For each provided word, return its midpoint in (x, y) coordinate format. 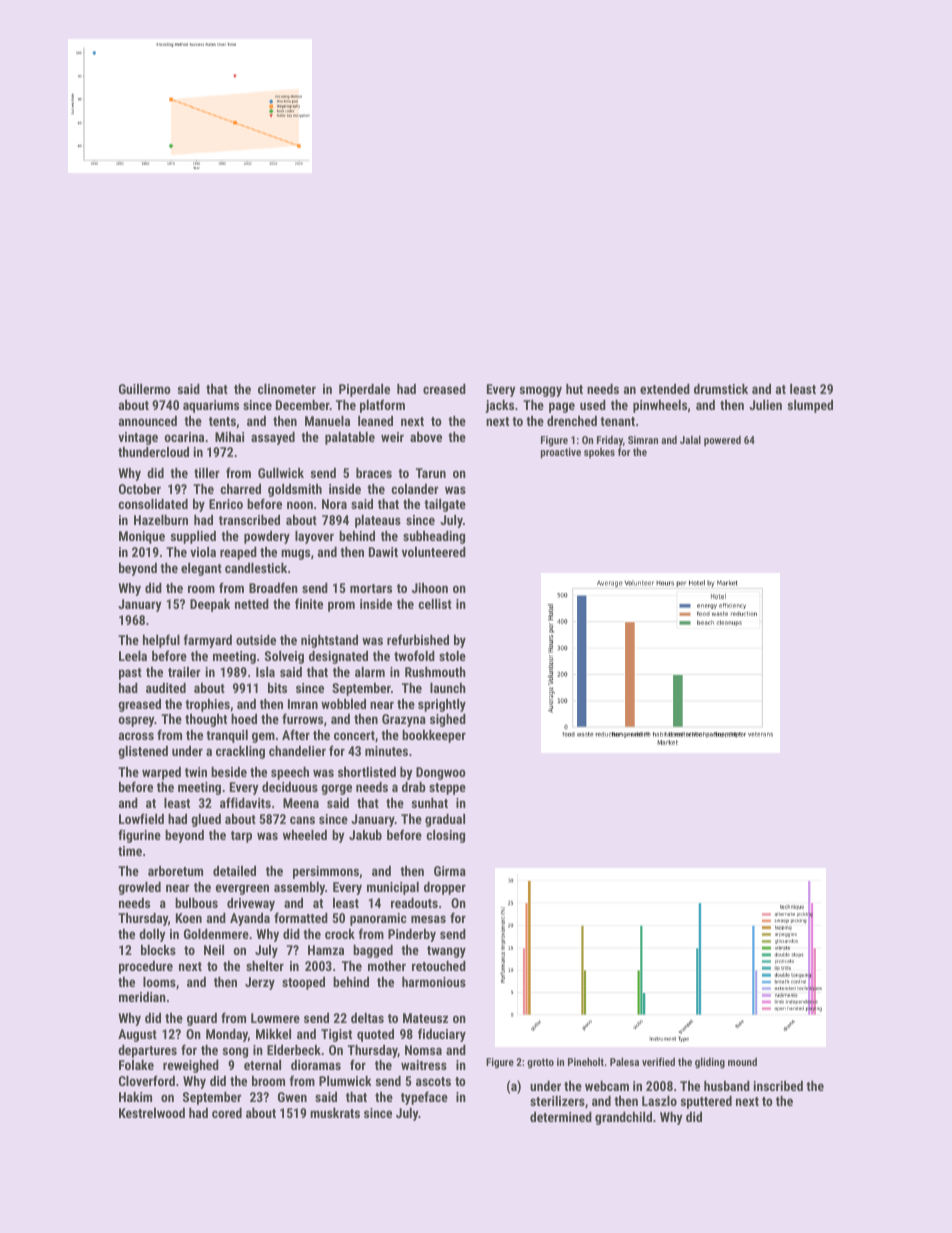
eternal (262, 1065)
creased (444, 389)
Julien (765, 405)
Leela (133, 656)
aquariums (211, 406)
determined (561, 1117)
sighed (448, 720)
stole (452, 656)
